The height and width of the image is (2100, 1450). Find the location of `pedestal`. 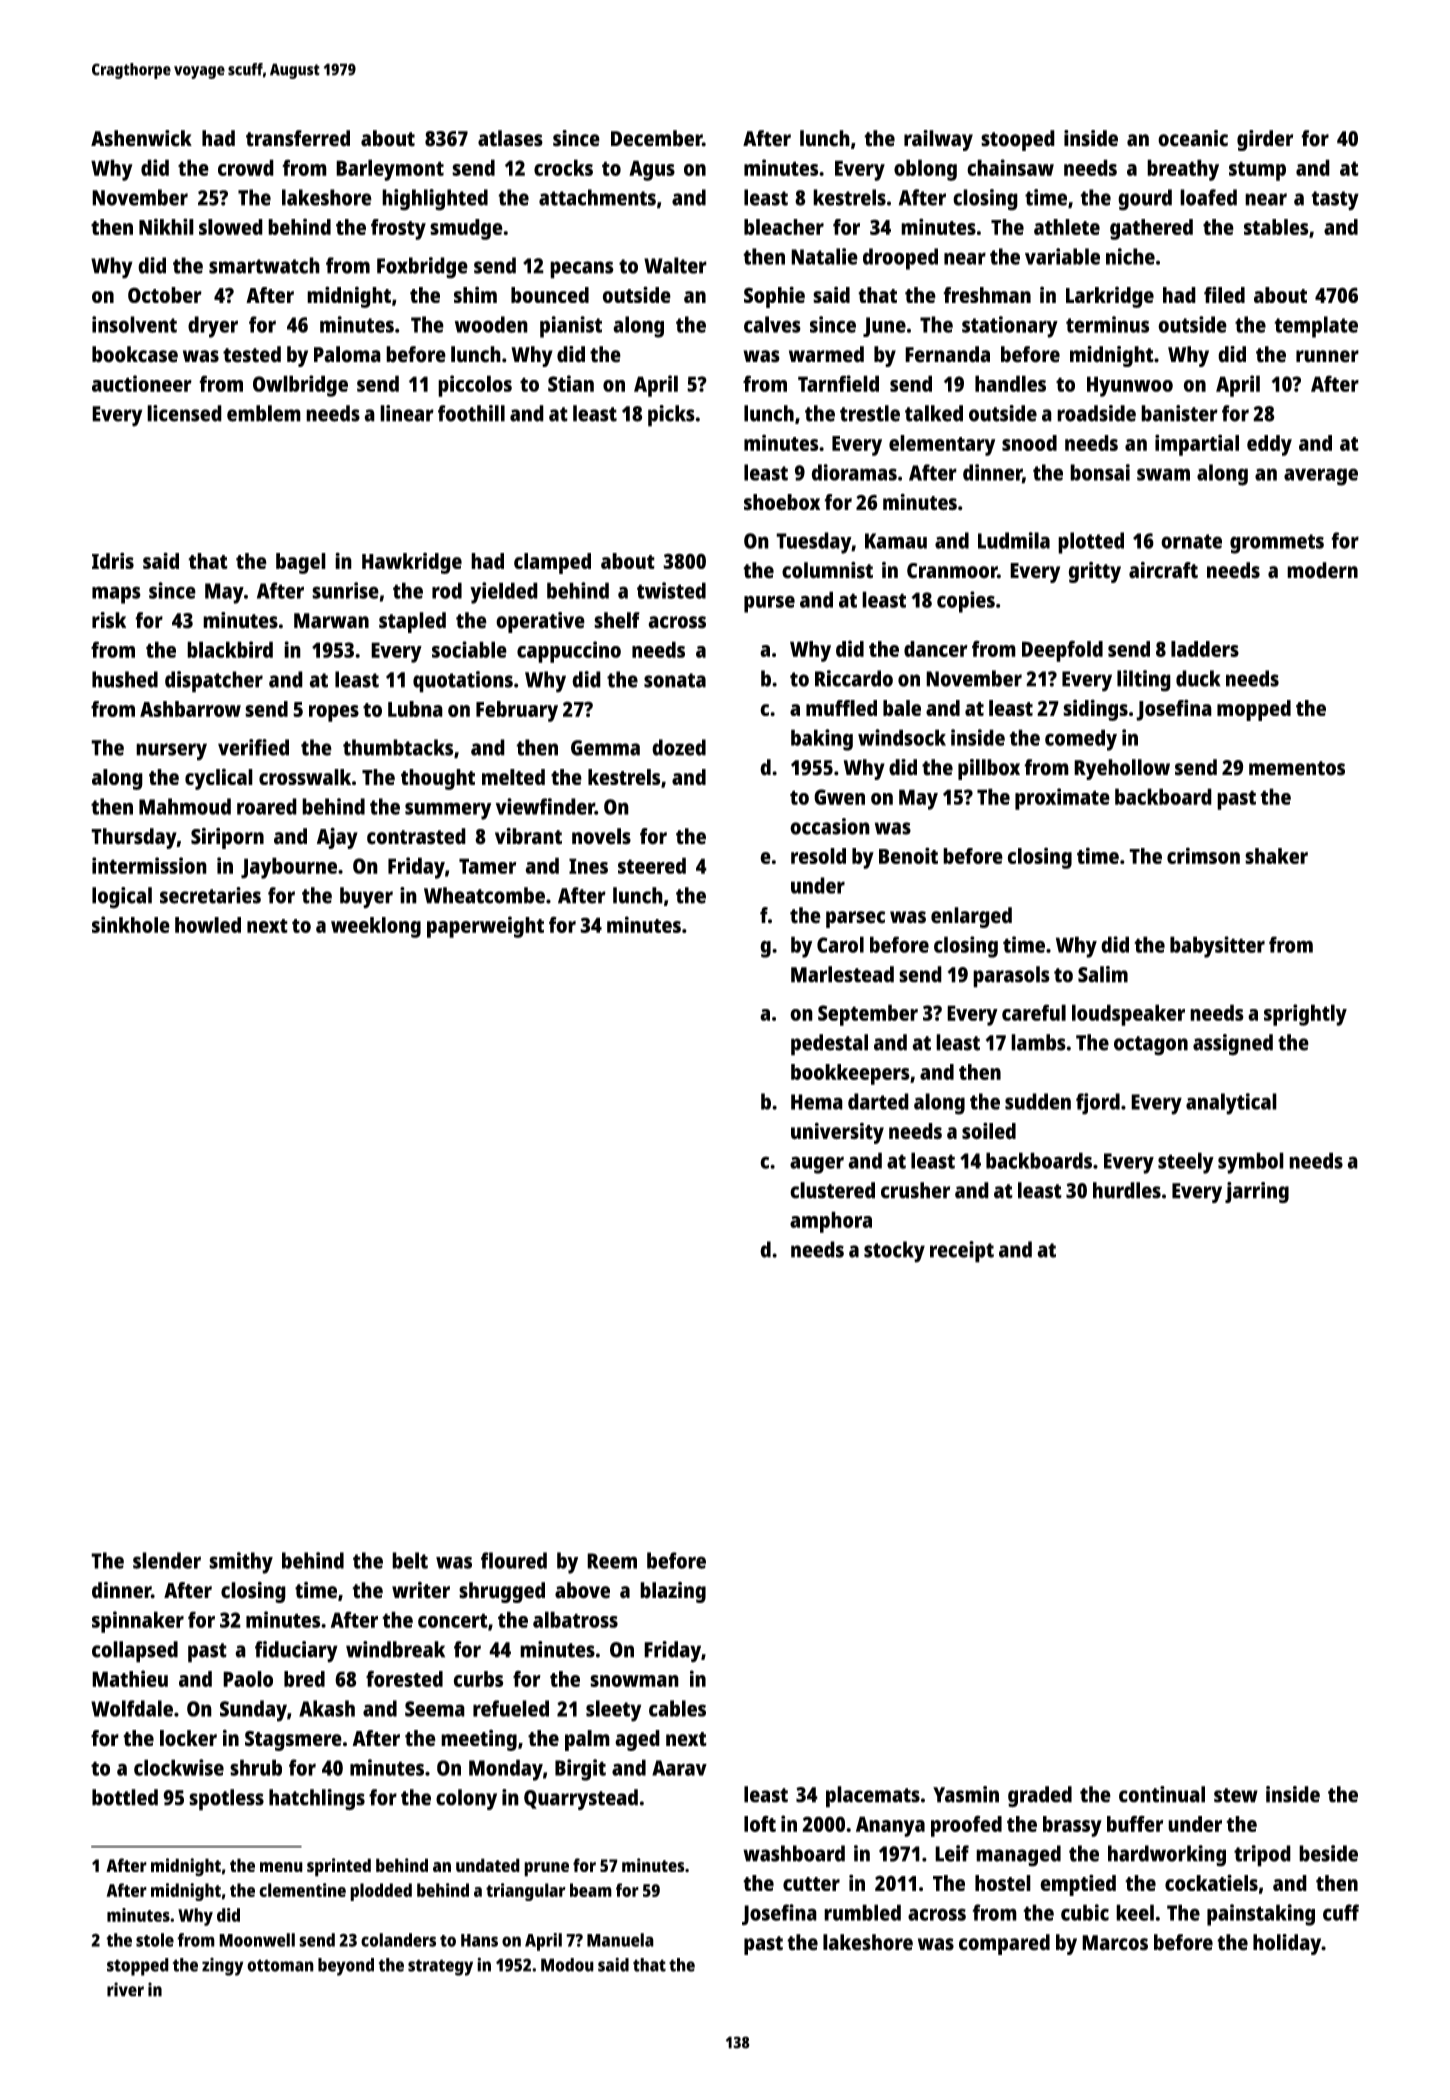

pedestal is located at coordinates (829, 1045).
